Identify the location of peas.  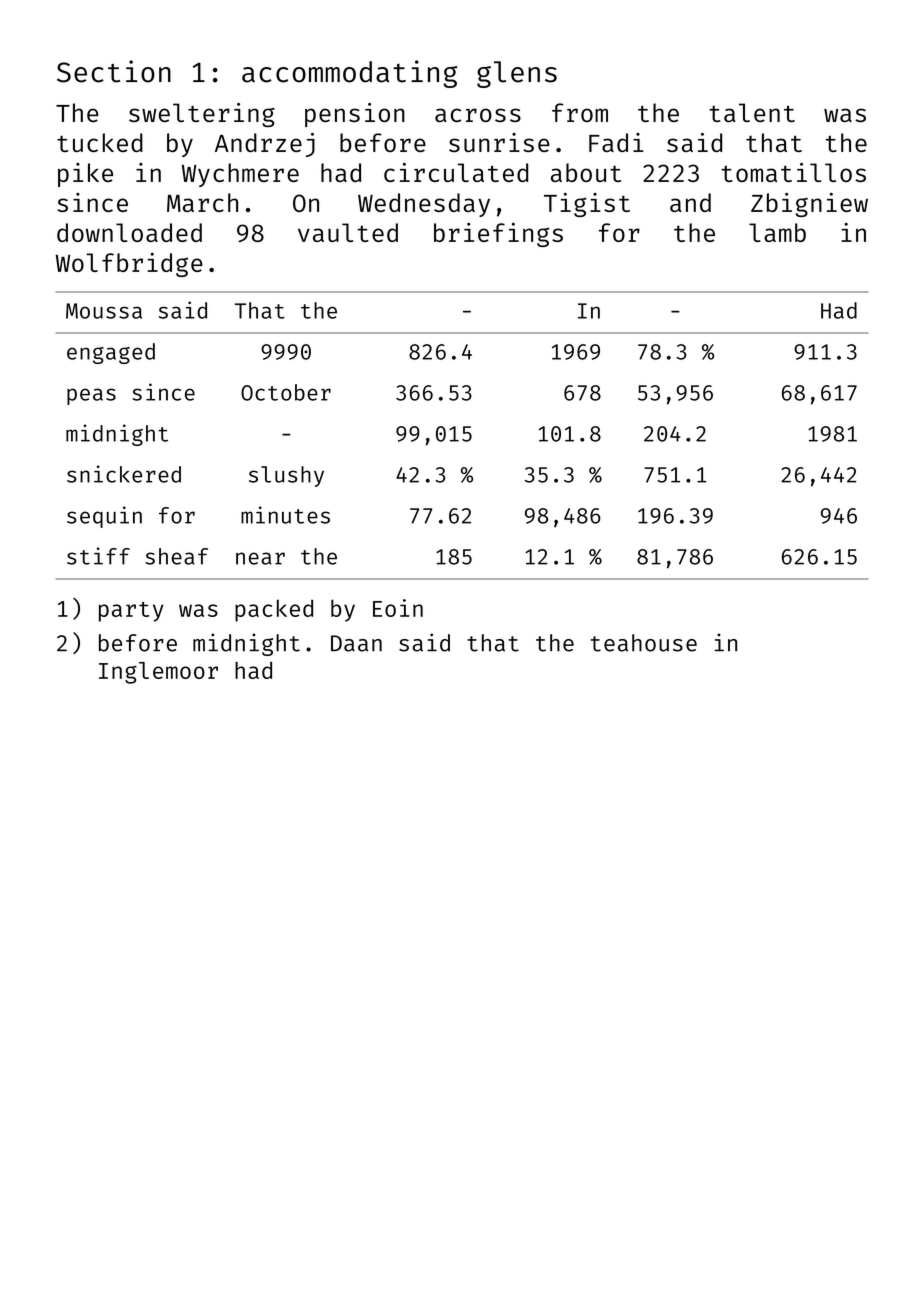
(91, 396).
